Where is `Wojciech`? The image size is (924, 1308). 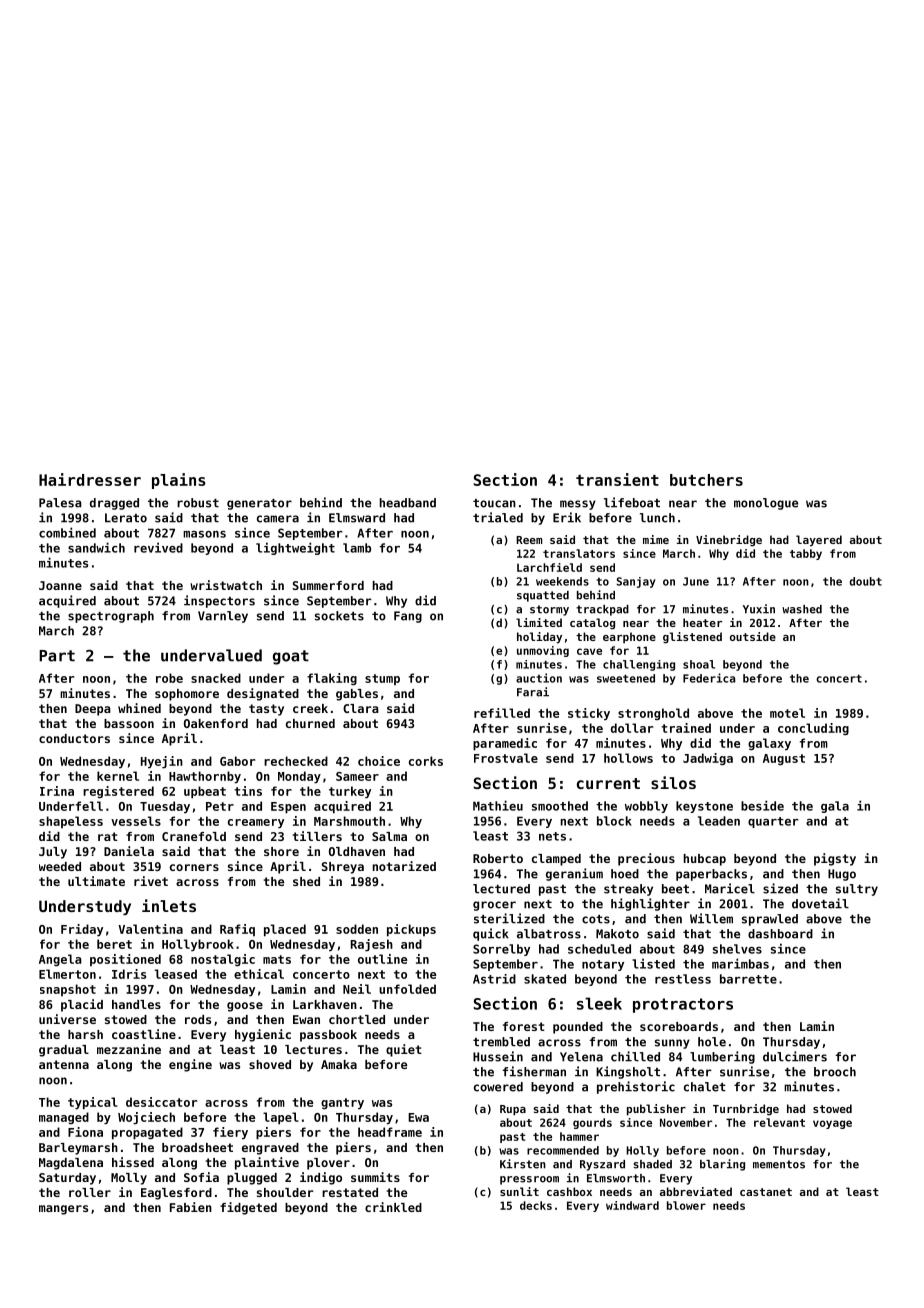
Wojciech is located at coordinates (146, 1118).
